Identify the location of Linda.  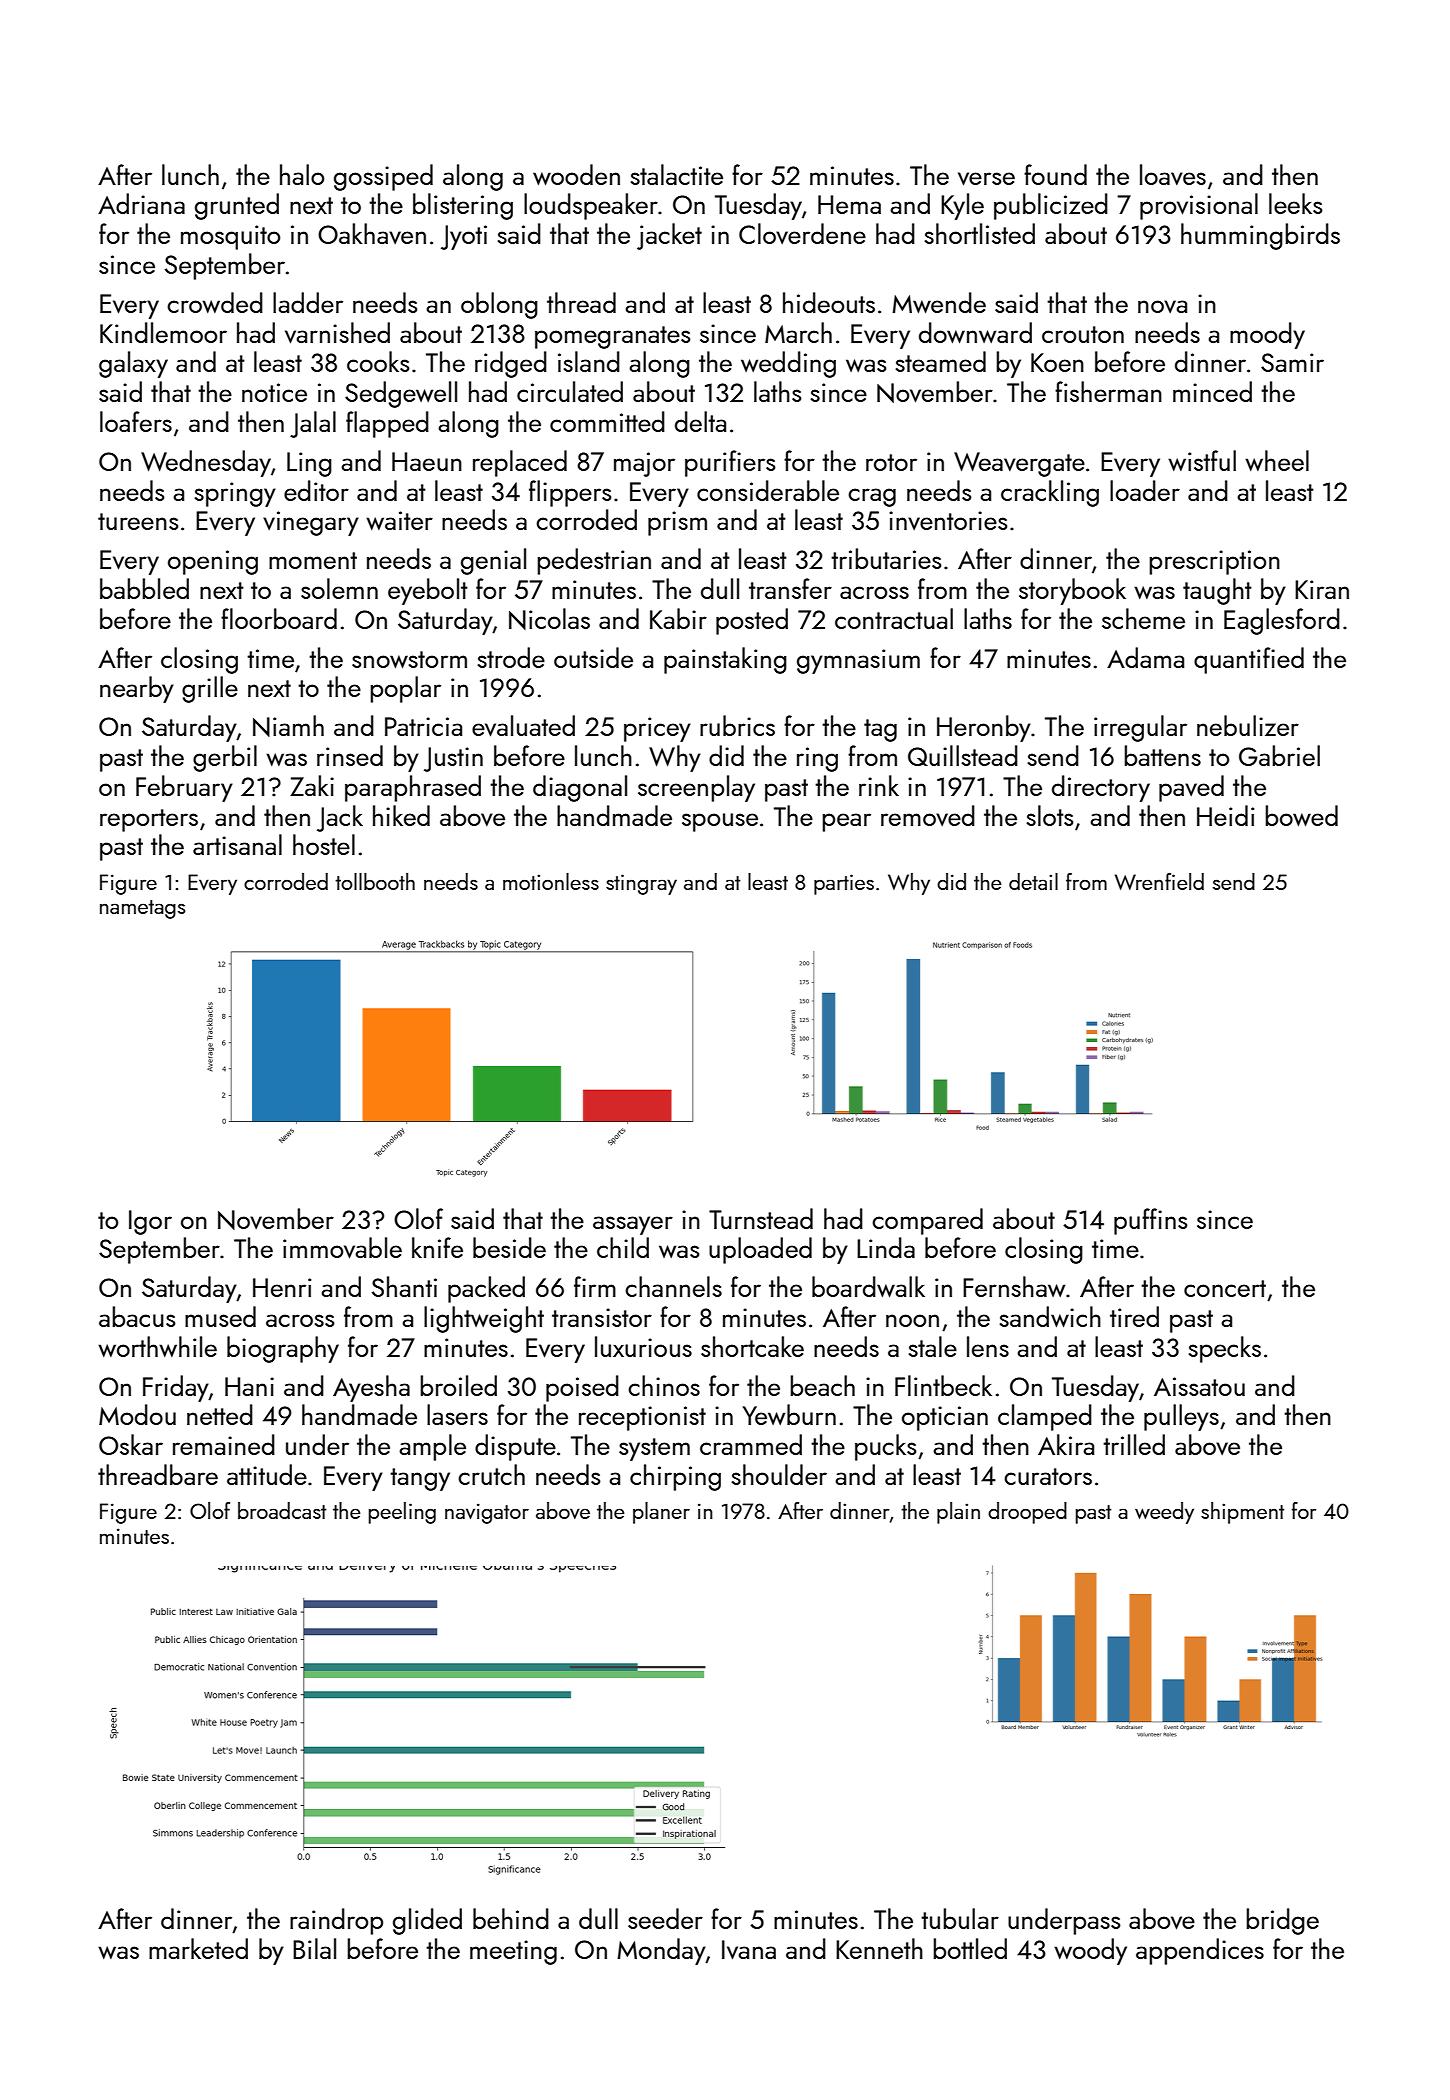
(886, 1247).
